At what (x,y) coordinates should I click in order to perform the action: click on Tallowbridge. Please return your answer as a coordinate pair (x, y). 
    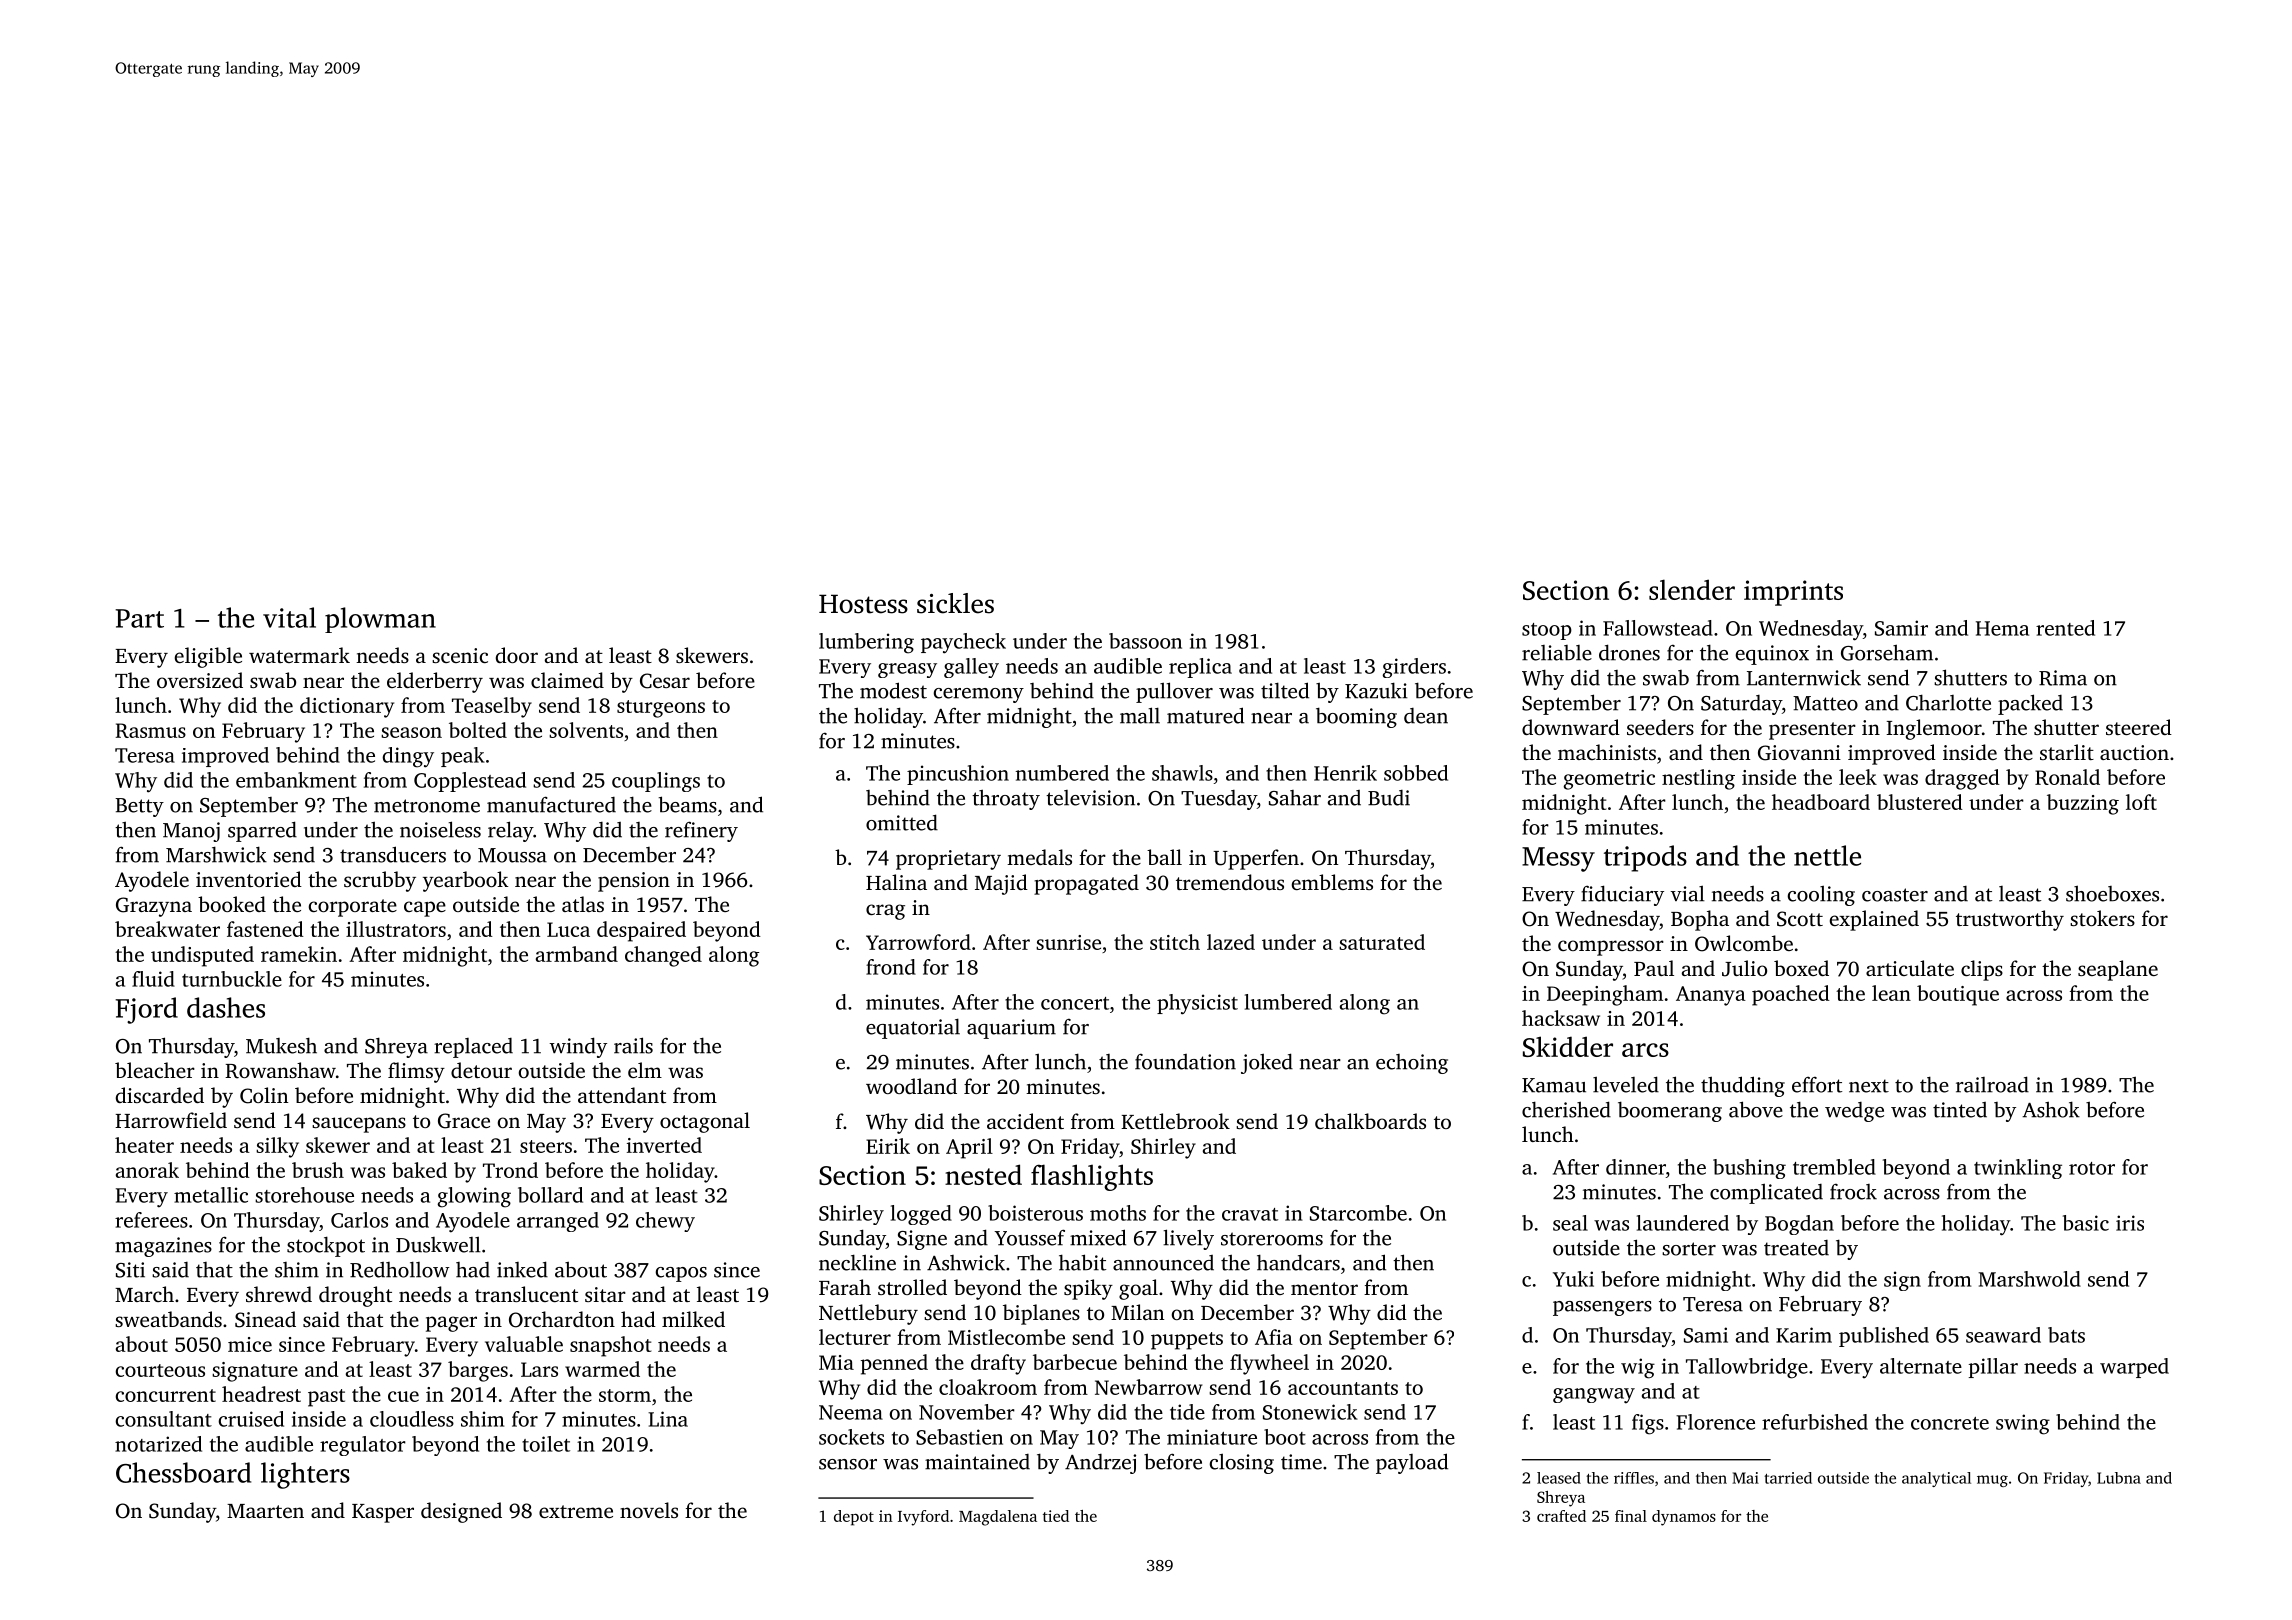
    Looking at the image, I should click on (1747, 1368).
